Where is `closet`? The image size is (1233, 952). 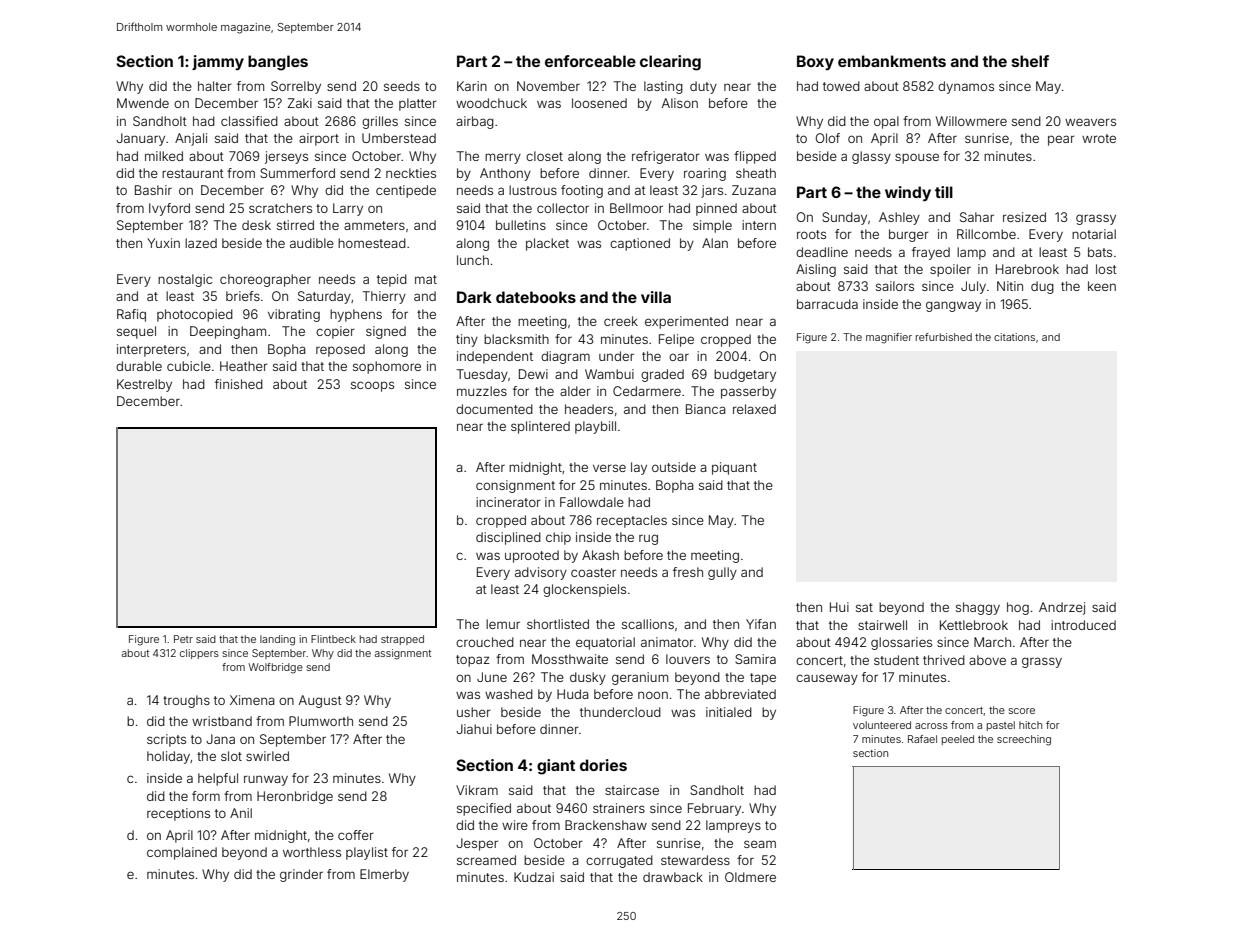 closet is located at coordinates (544, 156).
